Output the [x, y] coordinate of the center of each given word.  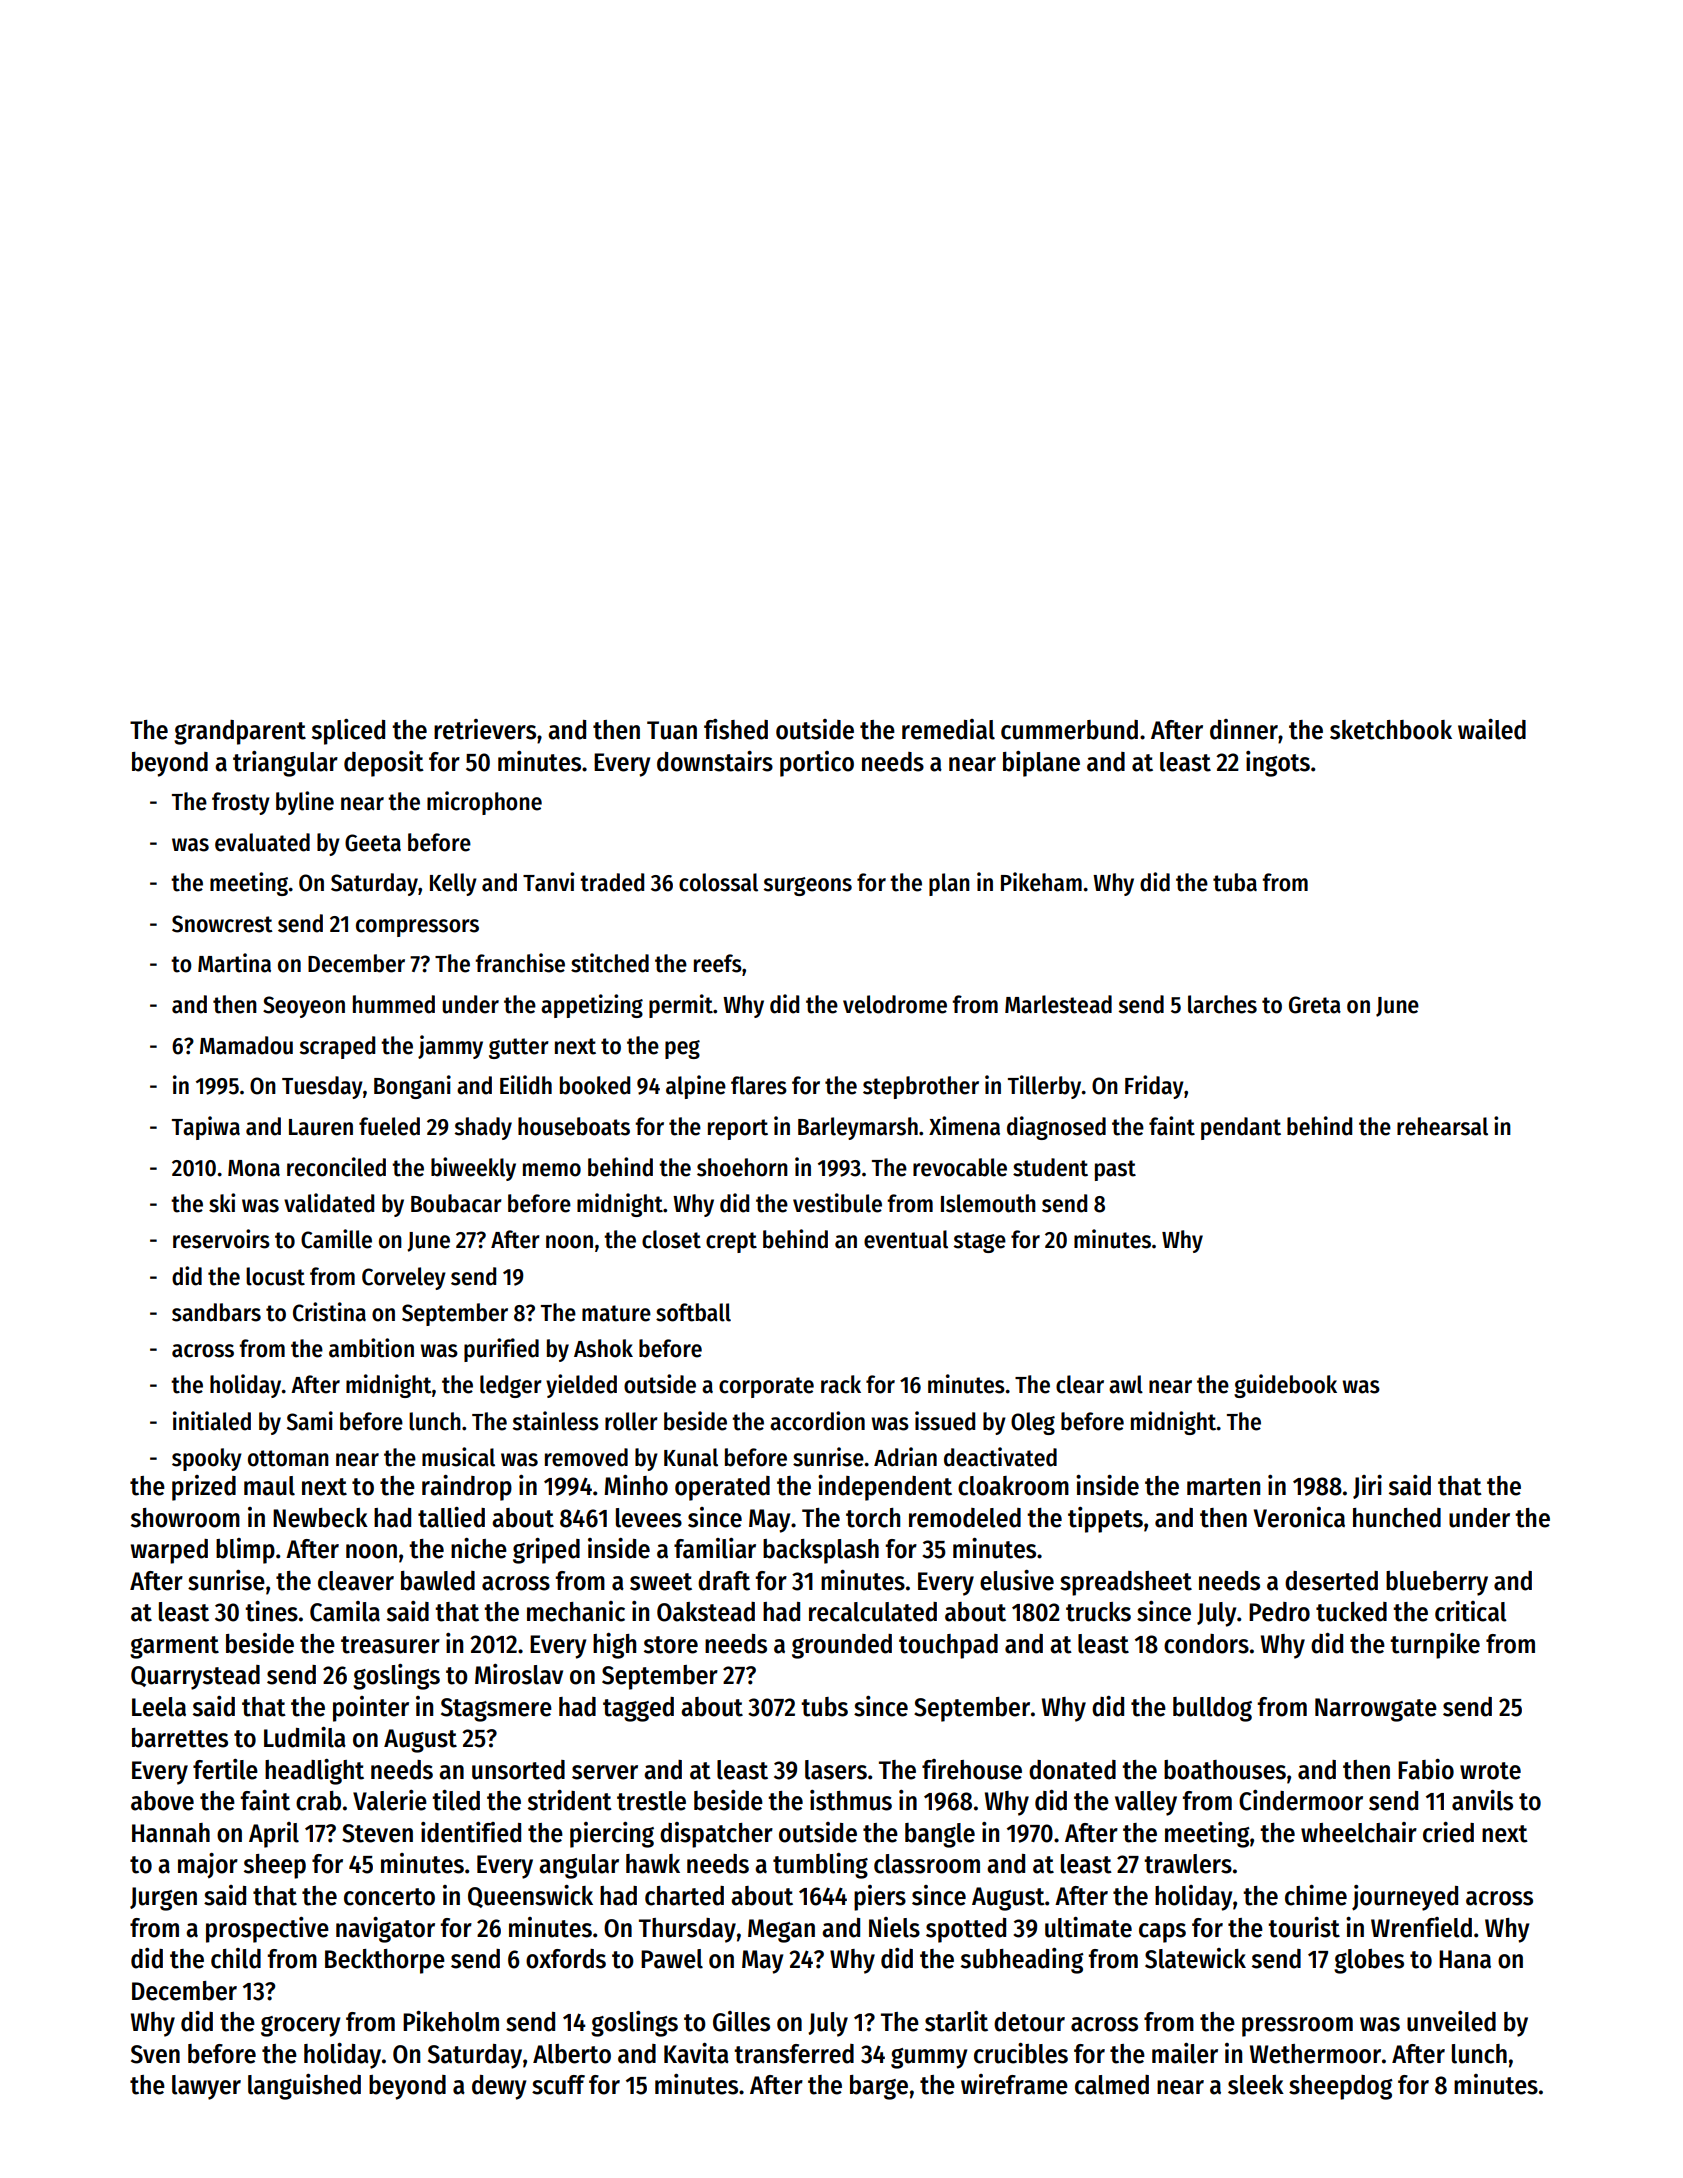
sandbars [216, 1312]
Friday [1154, 1087]
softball [693, 1312]
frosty [241, 803]
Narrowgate [1376, 1710]
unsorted [518, 1770]
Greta [1315, 1005]
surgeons [807, 886]
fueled [389, 1126]
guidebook [1285, 1386]
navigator [385, 1930]
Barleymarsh [858, 1128]
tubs [824, 1707]
